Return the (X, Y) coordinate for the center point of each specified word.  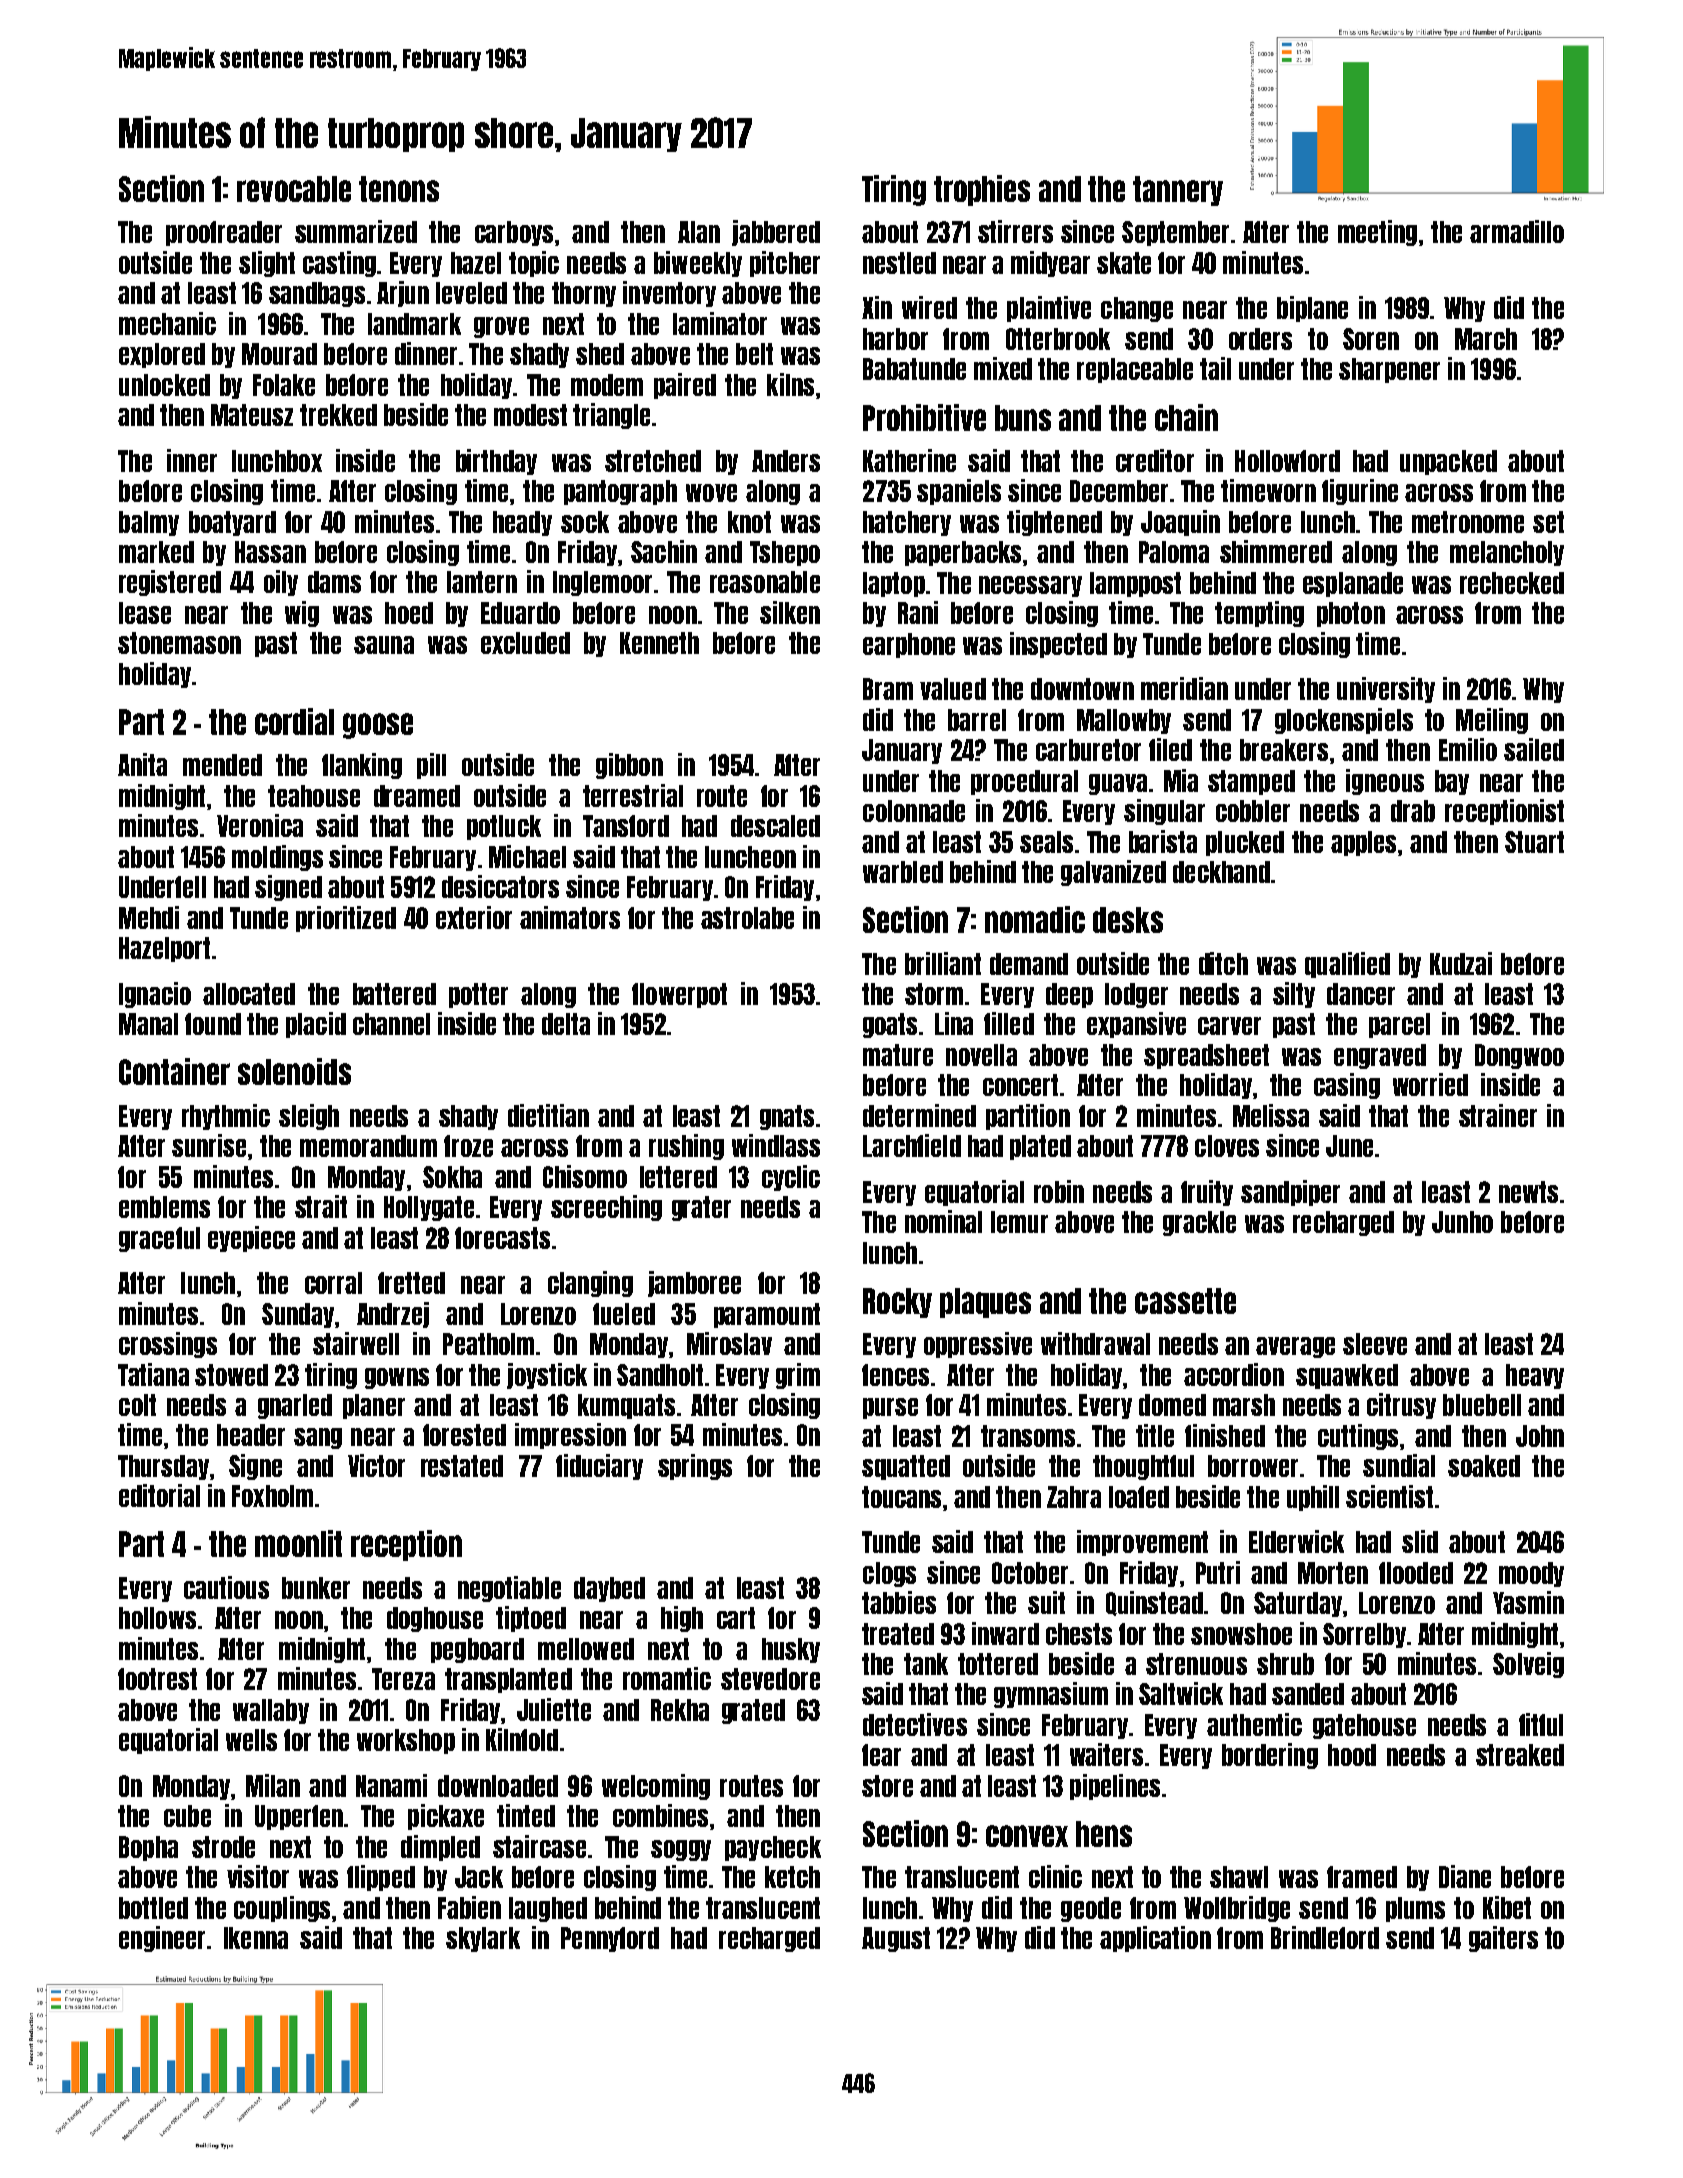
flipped (381, 1878)
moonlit (298, 1543)
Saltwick (1181, 1693)
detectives (915, 1724)
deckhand (1221, 872)
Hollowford (1287, 461)
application (1155, 1939)
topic (534, 264)
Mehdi (149, 917)
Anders (786, 461)
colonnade (914, 811)
